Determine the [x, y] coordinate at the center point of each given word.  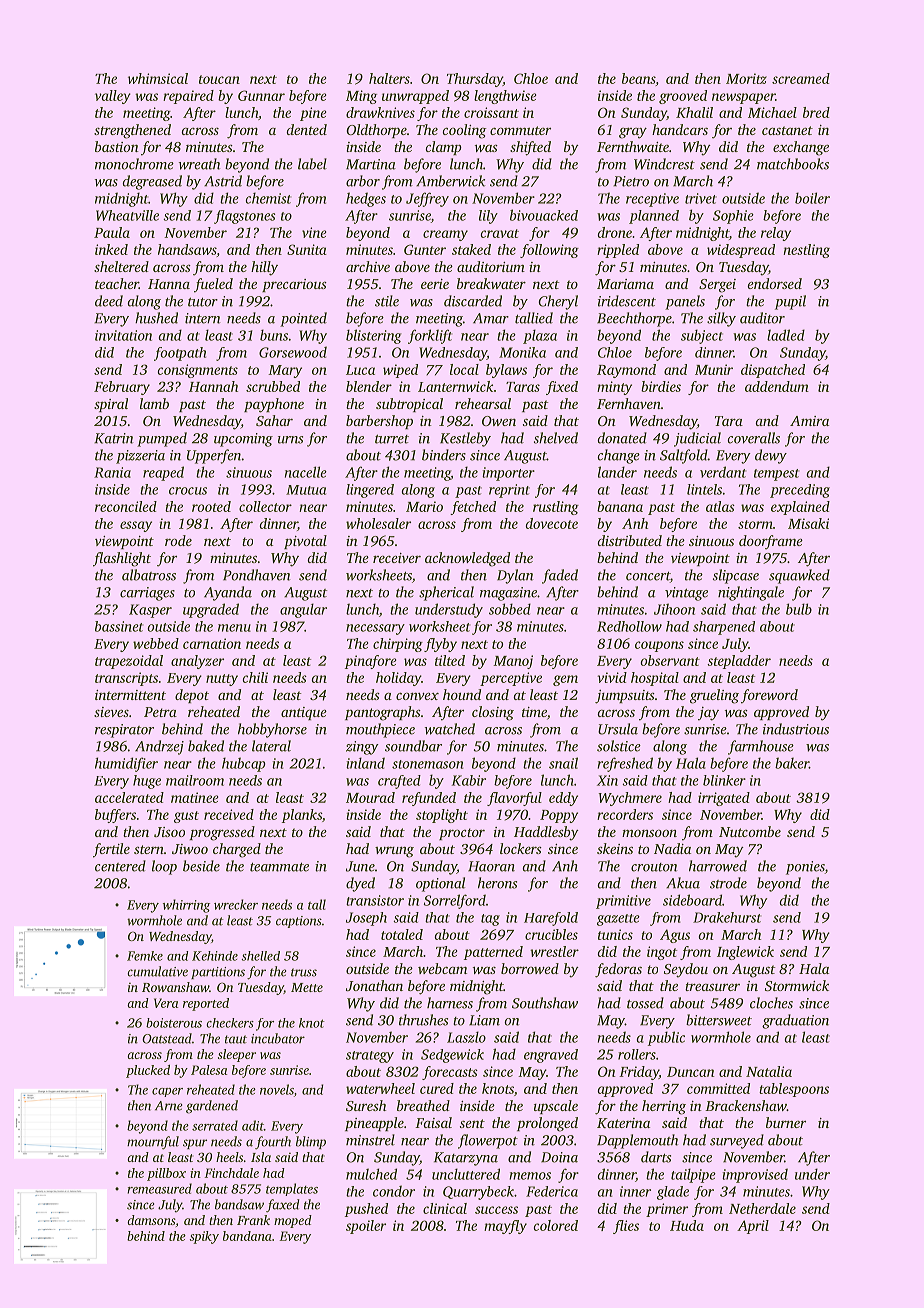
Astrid [223, 181]
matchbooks [793, 164]
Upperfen [214, 456]
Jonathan [374, 985]
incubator [278, 1038]
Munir [714, 369]
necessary [375, 629]
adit [253, 1125]
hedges [366, 199]
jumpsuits [625, 697]
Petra [160, 712]
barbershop [379, 422]
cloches [771, 1003]
